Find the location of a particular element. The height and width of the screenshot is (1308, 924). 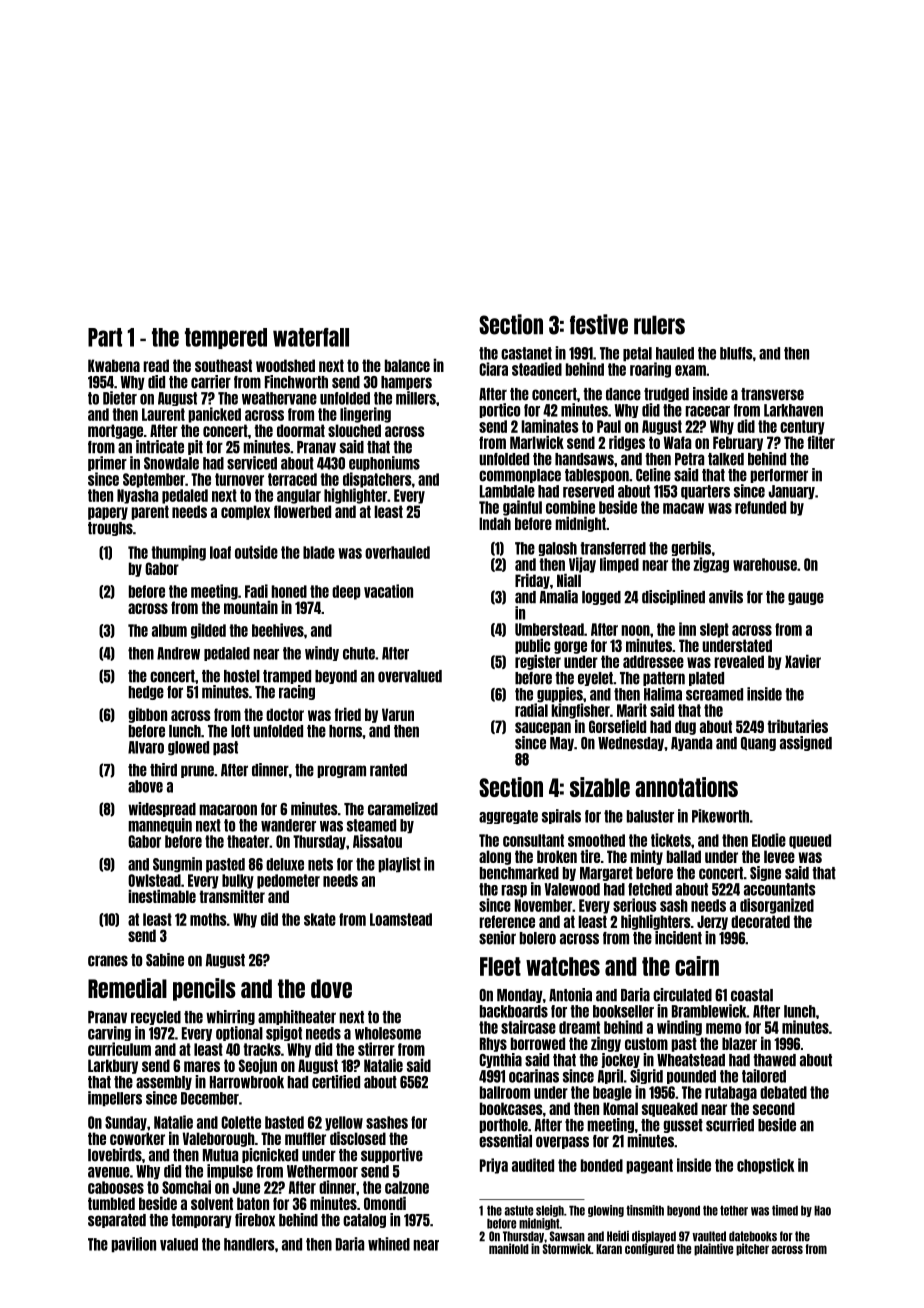

winding is located at coordinates (679, 1028).
